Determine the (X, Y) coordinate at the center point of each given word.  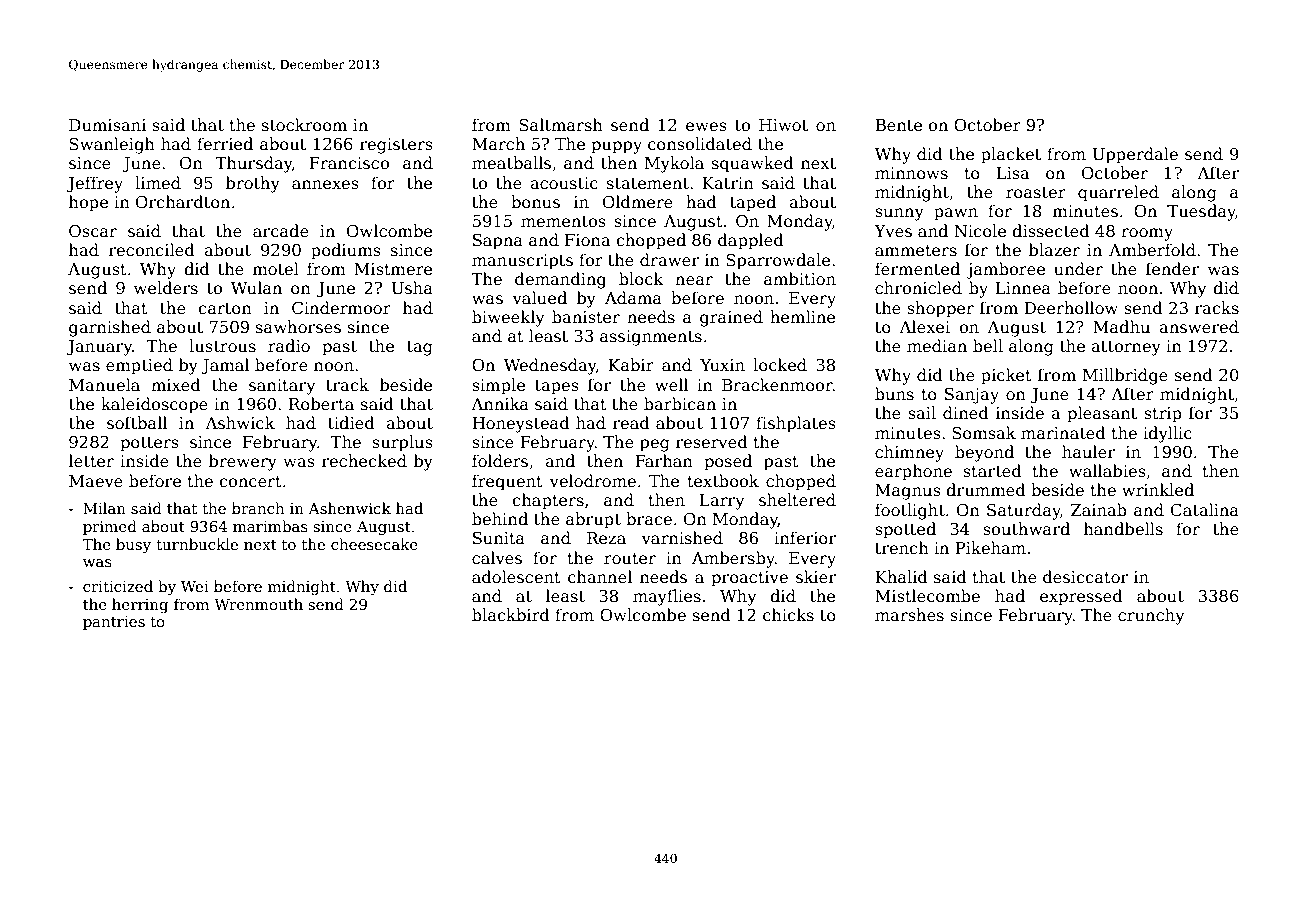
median (937, 345)
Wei (195, 586)
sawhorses (298, 327)
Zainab (1099, 510)
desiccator (1085, 577)
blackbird (511, 614)
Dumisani (107, 125)
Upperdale (1135, 155)
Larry (722, 502)
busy (133, 546)
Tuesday (1201, 212)
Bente (898, 125)
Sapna (498, 242)
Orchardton (183, 202)
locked (780, 365)
